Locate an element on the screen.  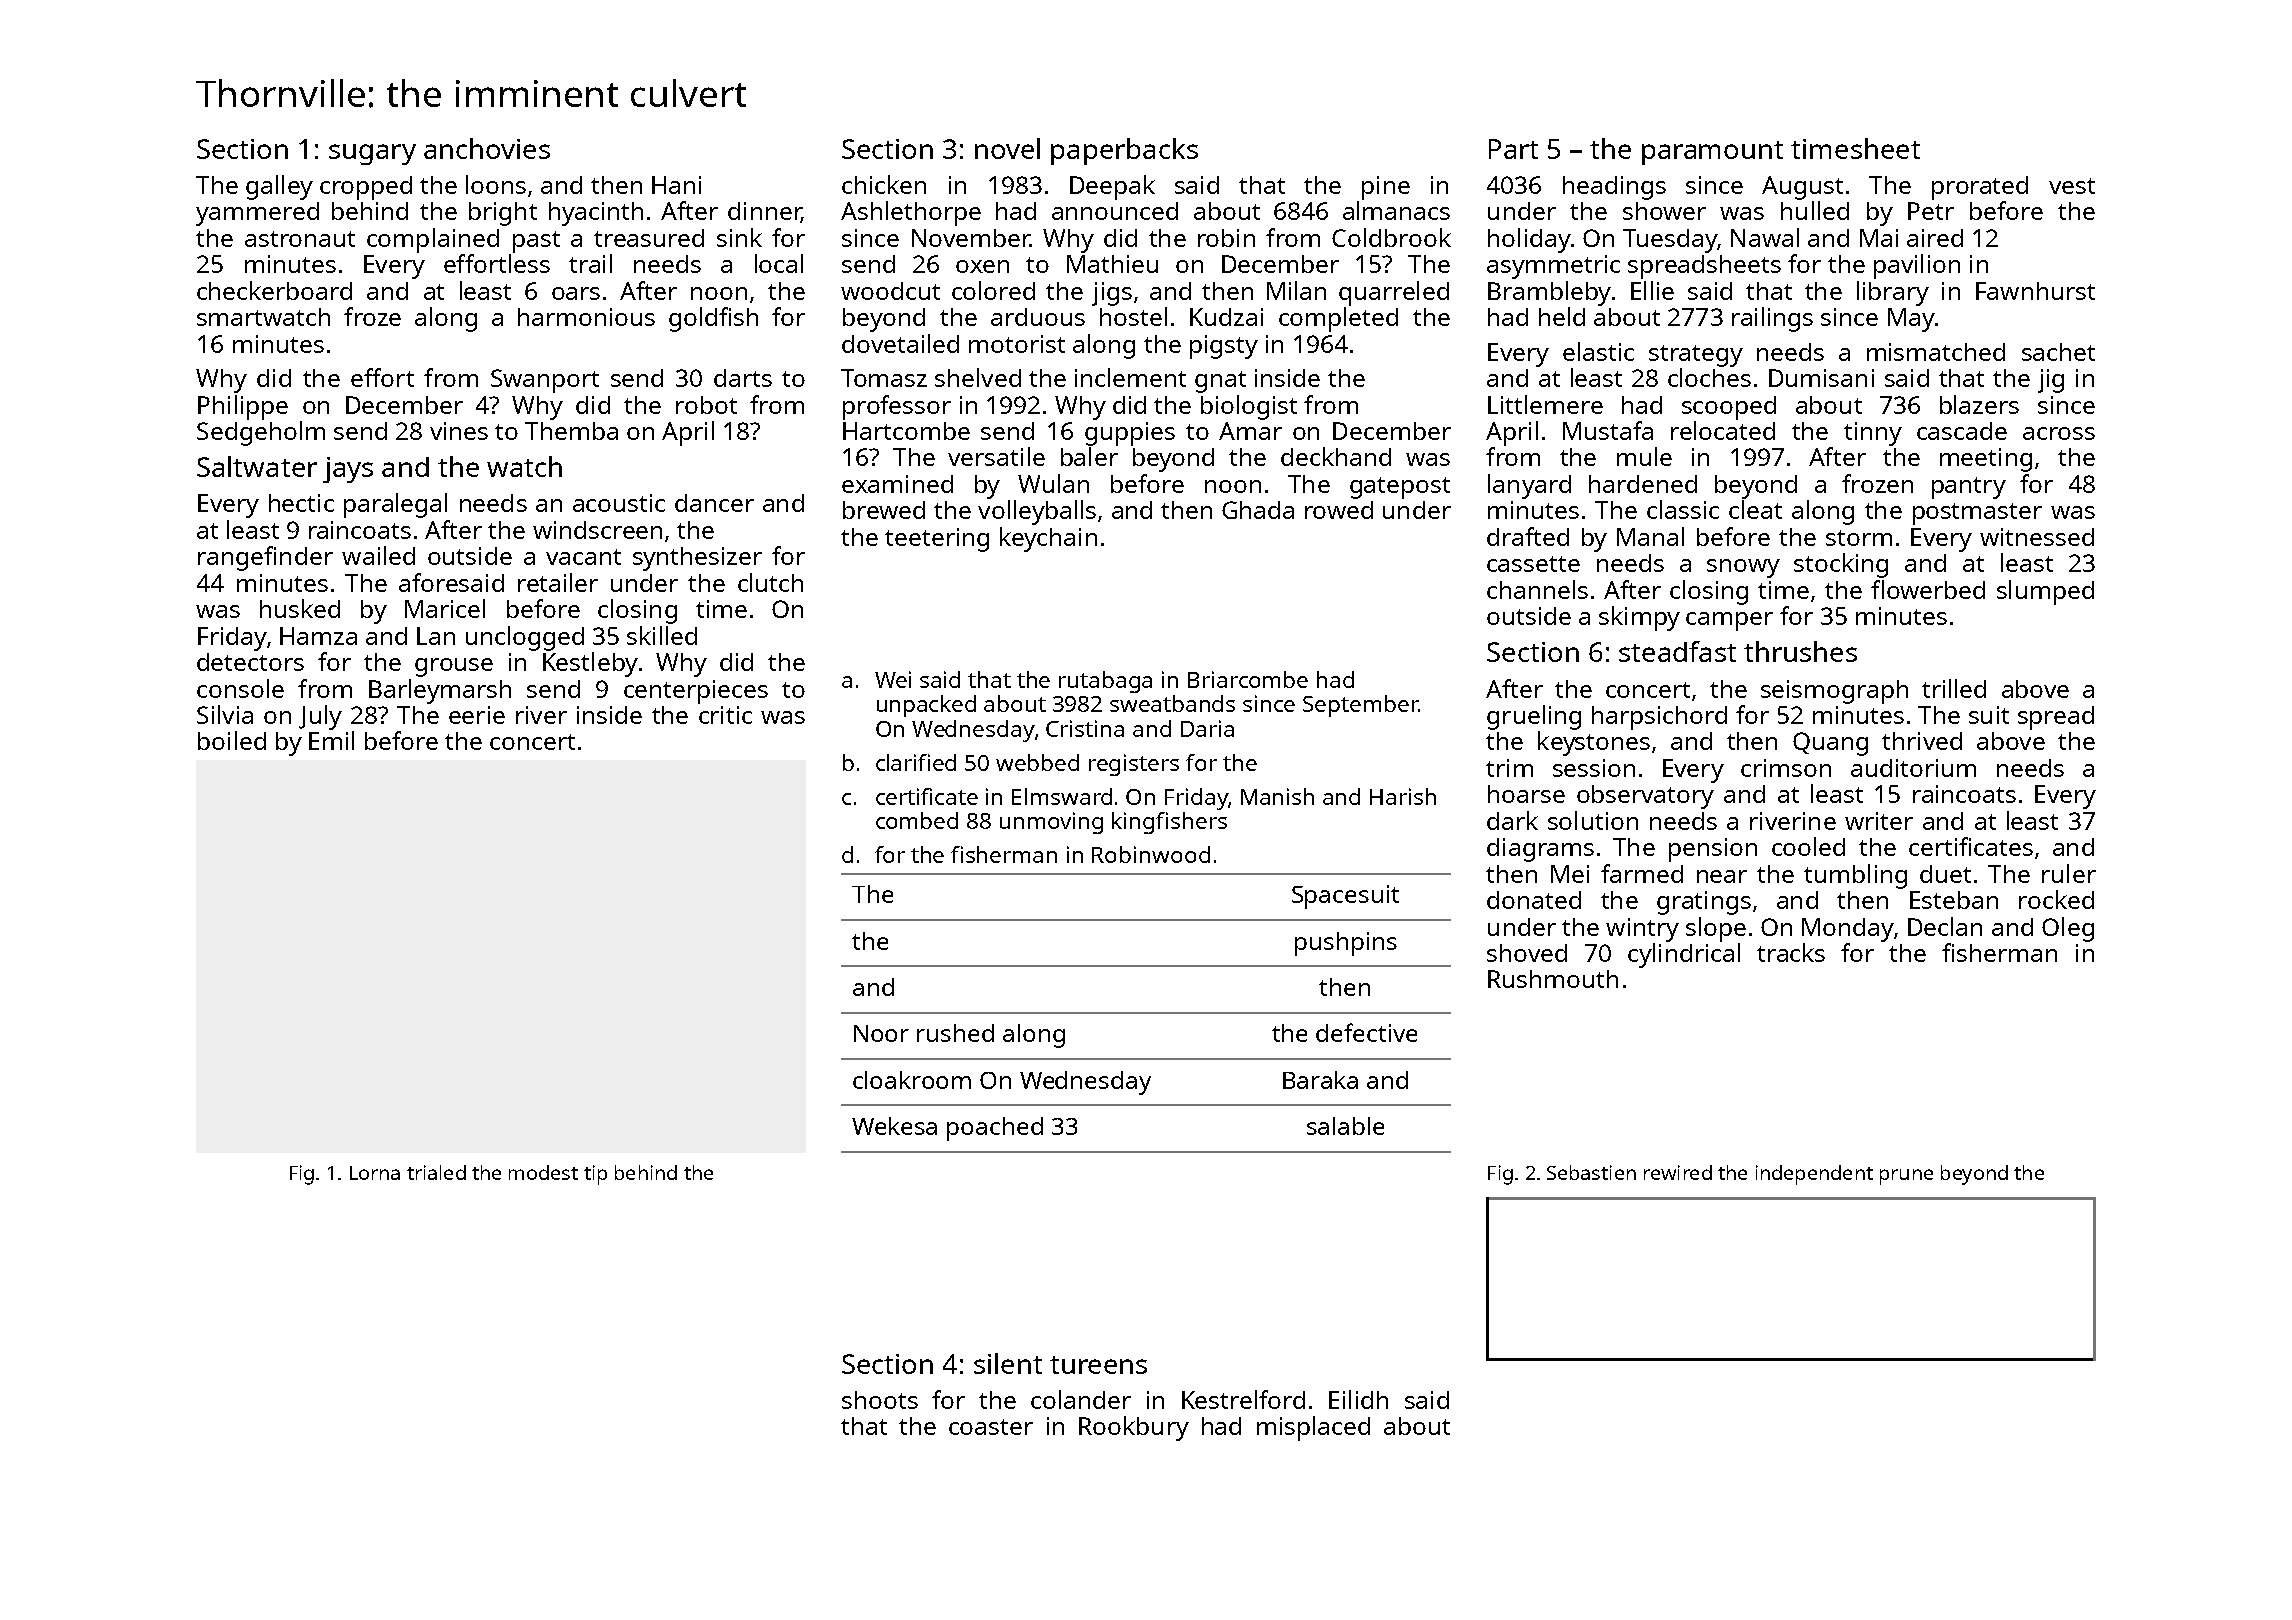
guppies is located at coordinates (1130, 434).
